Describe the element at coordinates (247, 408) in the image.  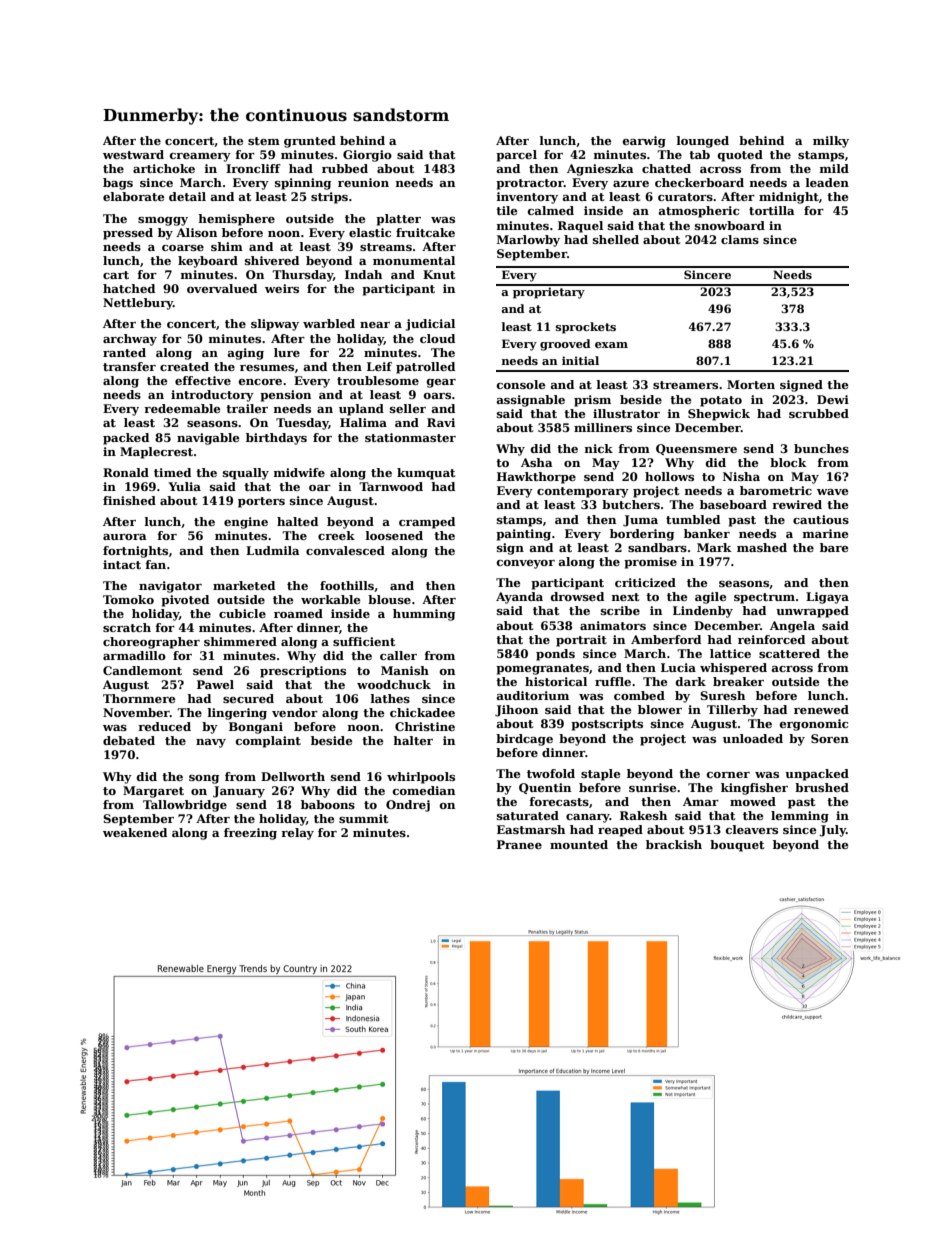
I see `trailer` at that location.
